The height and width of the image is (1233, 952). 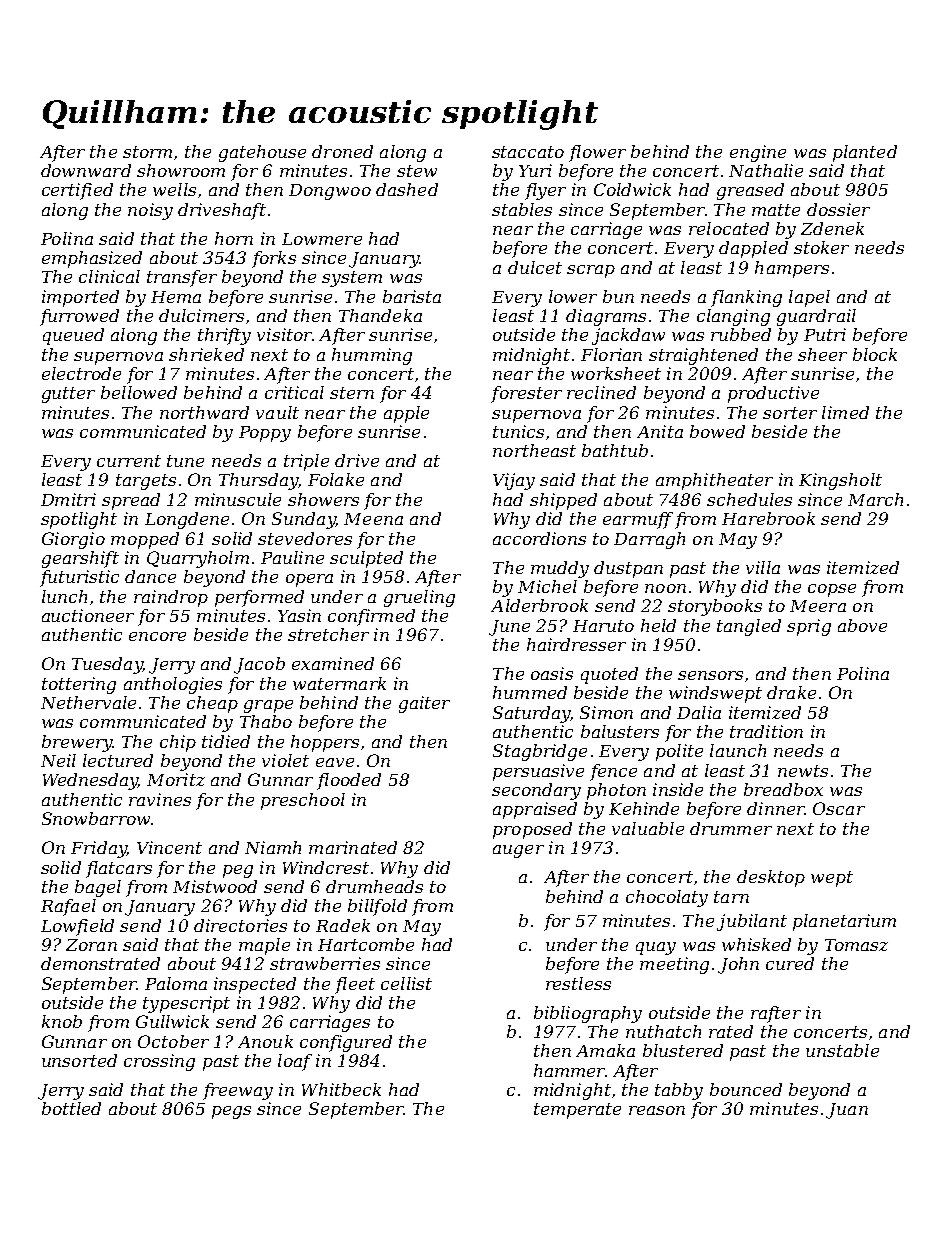 I want to click on pegs, so click(x=231, y=1112).
